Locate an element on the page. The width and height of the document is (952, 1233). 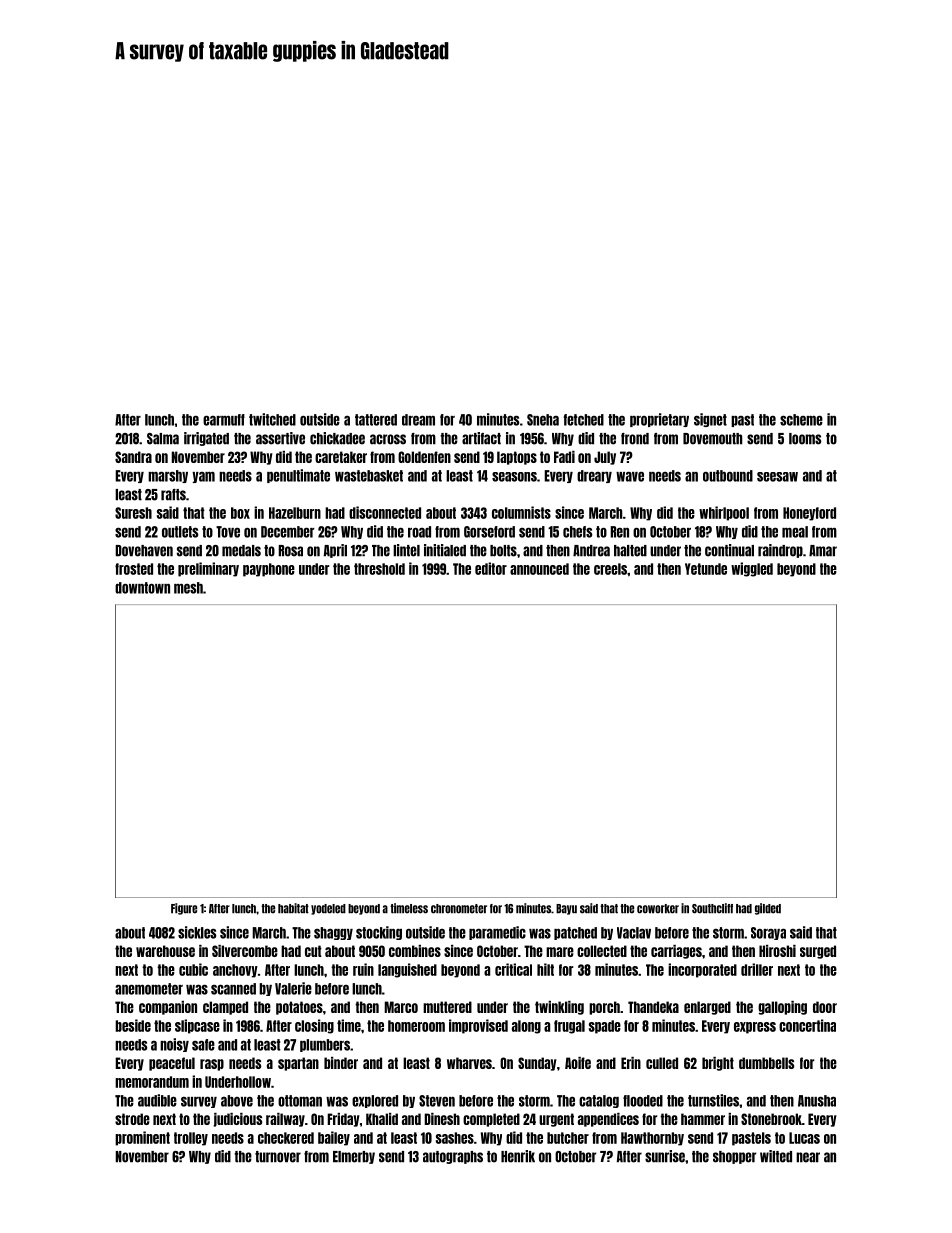
outlets is located at coordinates (180, 532).
